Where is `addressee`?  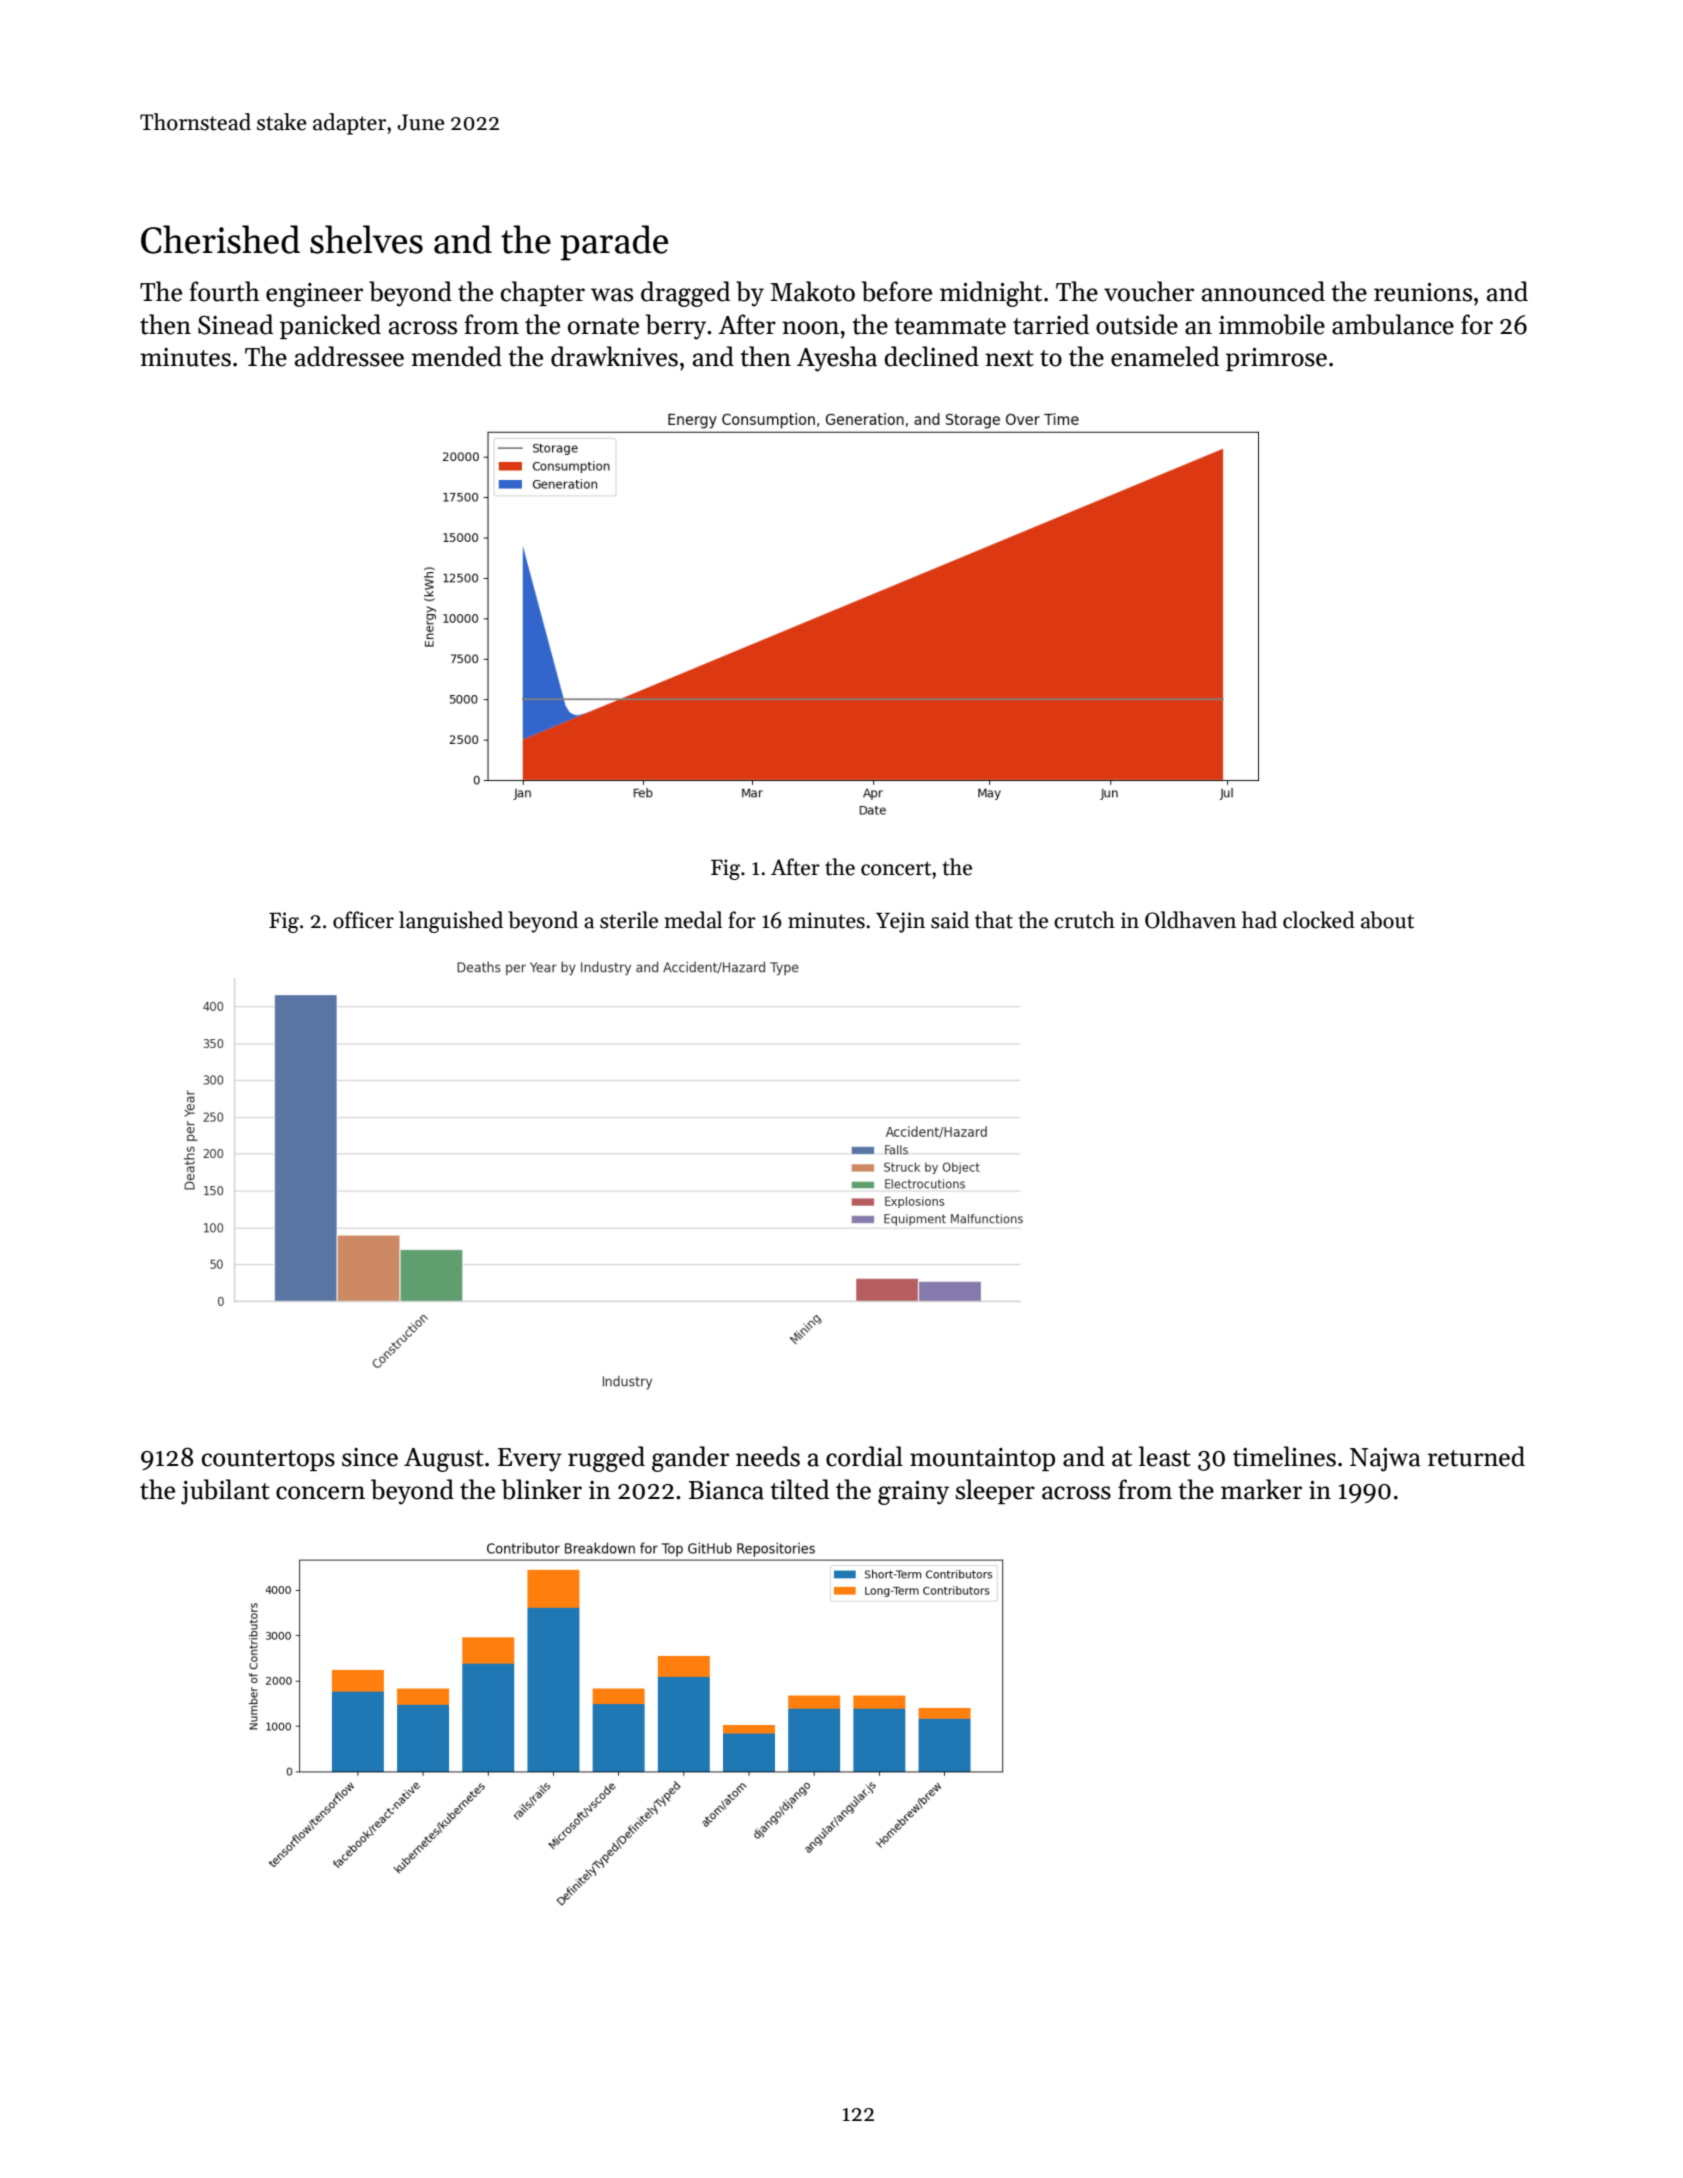 addressee is located at coordinates (349, 356).
